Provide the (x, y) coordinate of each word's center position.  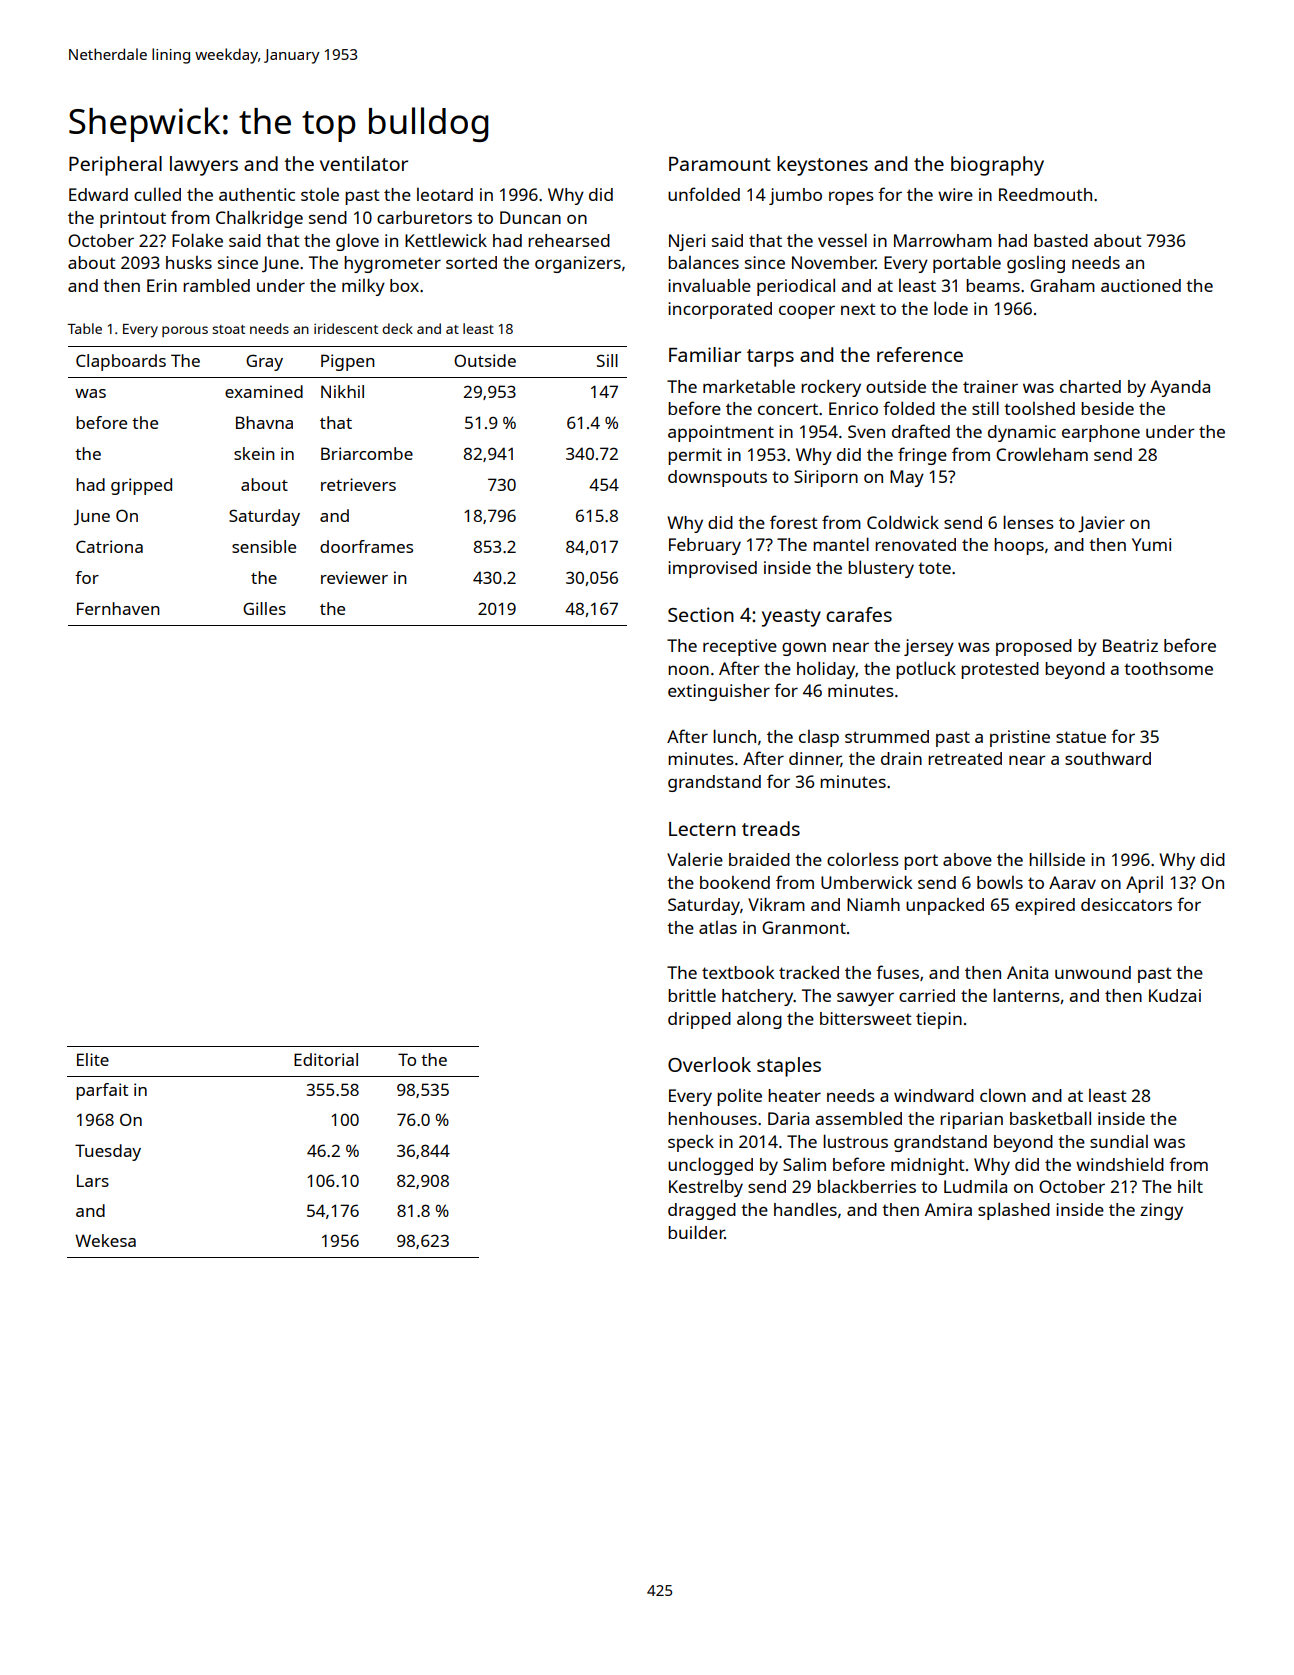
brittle (692, 995)
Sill (607, 360)
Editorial (326, 1059)
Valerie (695, 859)
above (967, 859)
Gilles (264, 608)
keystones (822, 166)
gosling (1036, 264)
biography (997, 166)
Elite (93, 1059)
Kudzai (1175, 995)
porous (185, 331)
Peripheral (115, 166)
